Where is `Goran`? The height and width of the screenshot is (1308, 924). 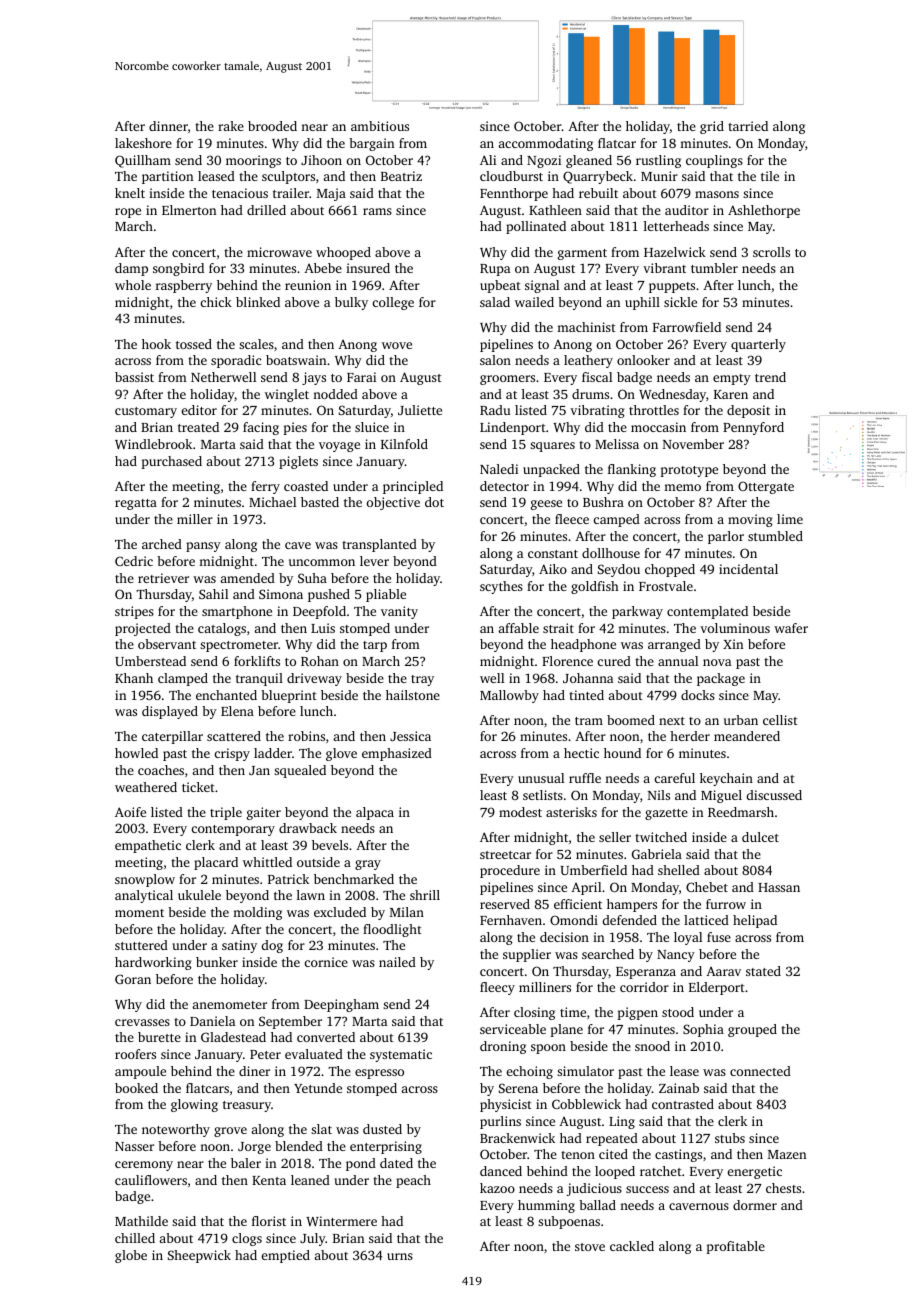
Goran is located at coordinates (133, 979).
